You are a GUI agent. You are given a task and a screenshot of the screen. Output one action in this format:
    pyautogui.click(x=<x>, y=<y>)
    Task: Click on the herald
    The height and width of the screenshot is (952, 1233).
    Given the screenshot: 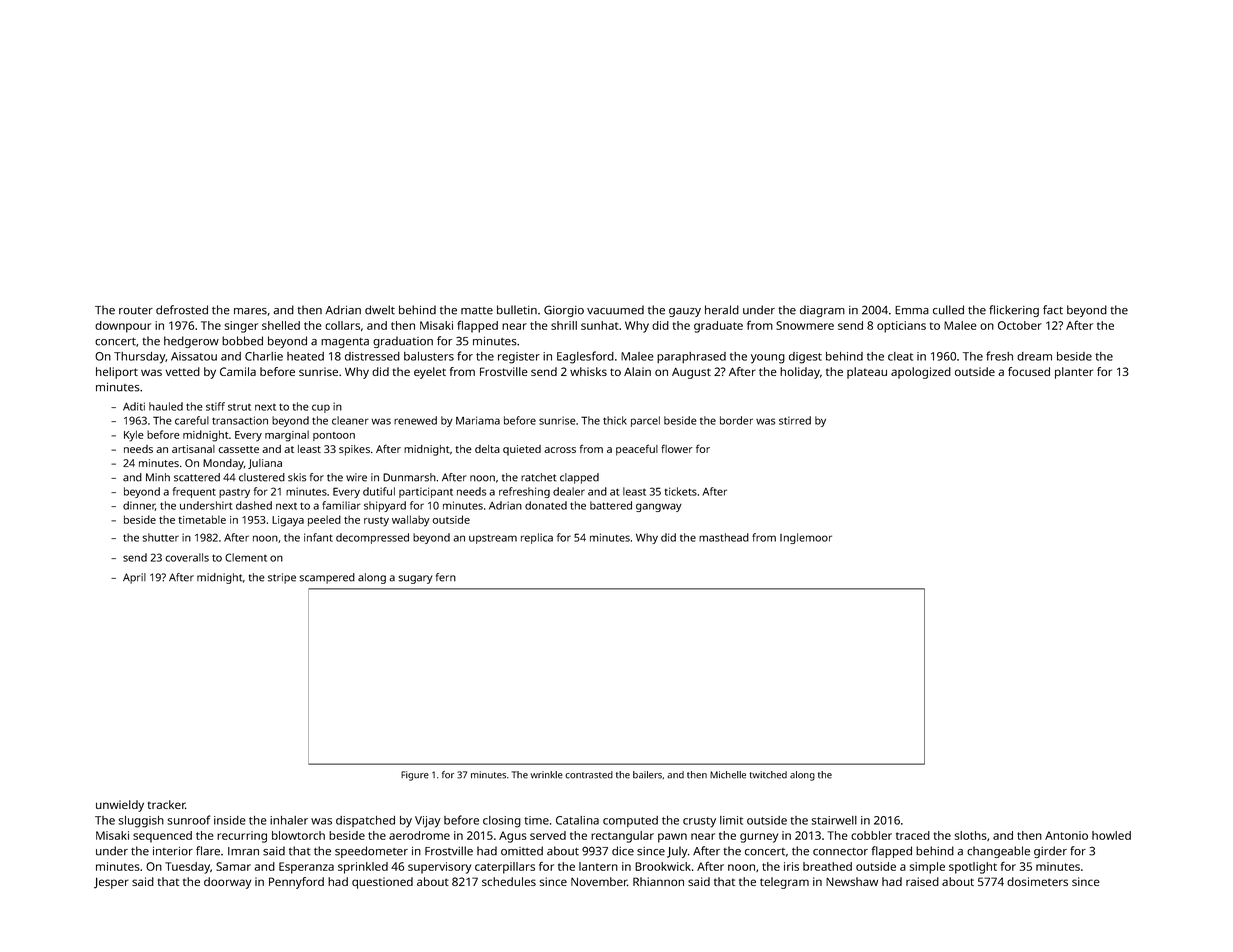 What is the action you would take?
    pyautogui.click(x=722, y=310)
